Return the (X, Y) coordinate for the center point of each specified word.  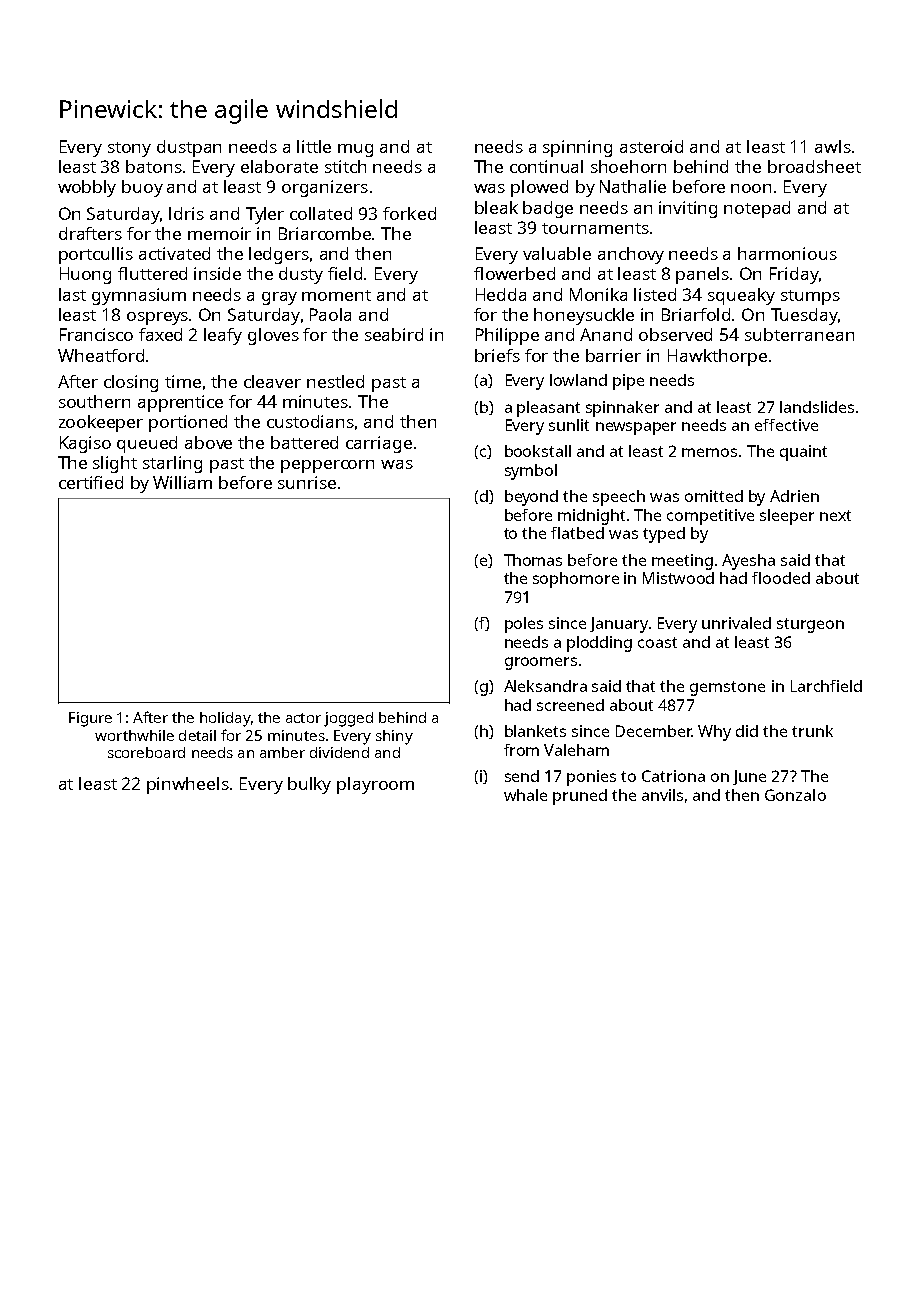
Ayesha (748, 562)
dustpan (189, 148)
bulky (309, 785)
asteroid (651, 146)
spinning (577, 148)
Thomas (533, 560)
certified (91, 482)
